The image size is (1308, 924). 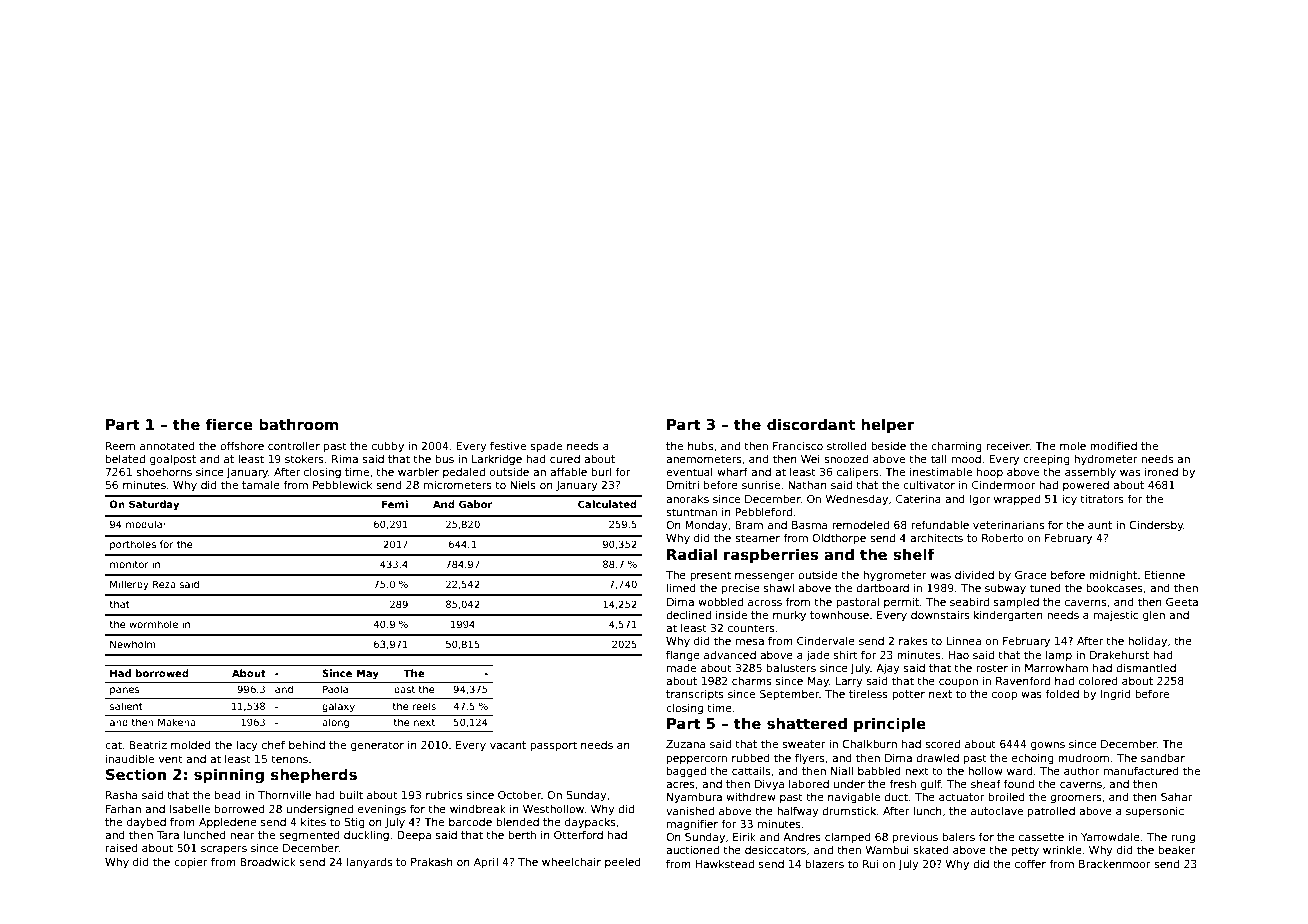 What do you see at coordinates (1033, 759) in the screenshot?
I see `echoing` at bounding box center [1033, 759].
